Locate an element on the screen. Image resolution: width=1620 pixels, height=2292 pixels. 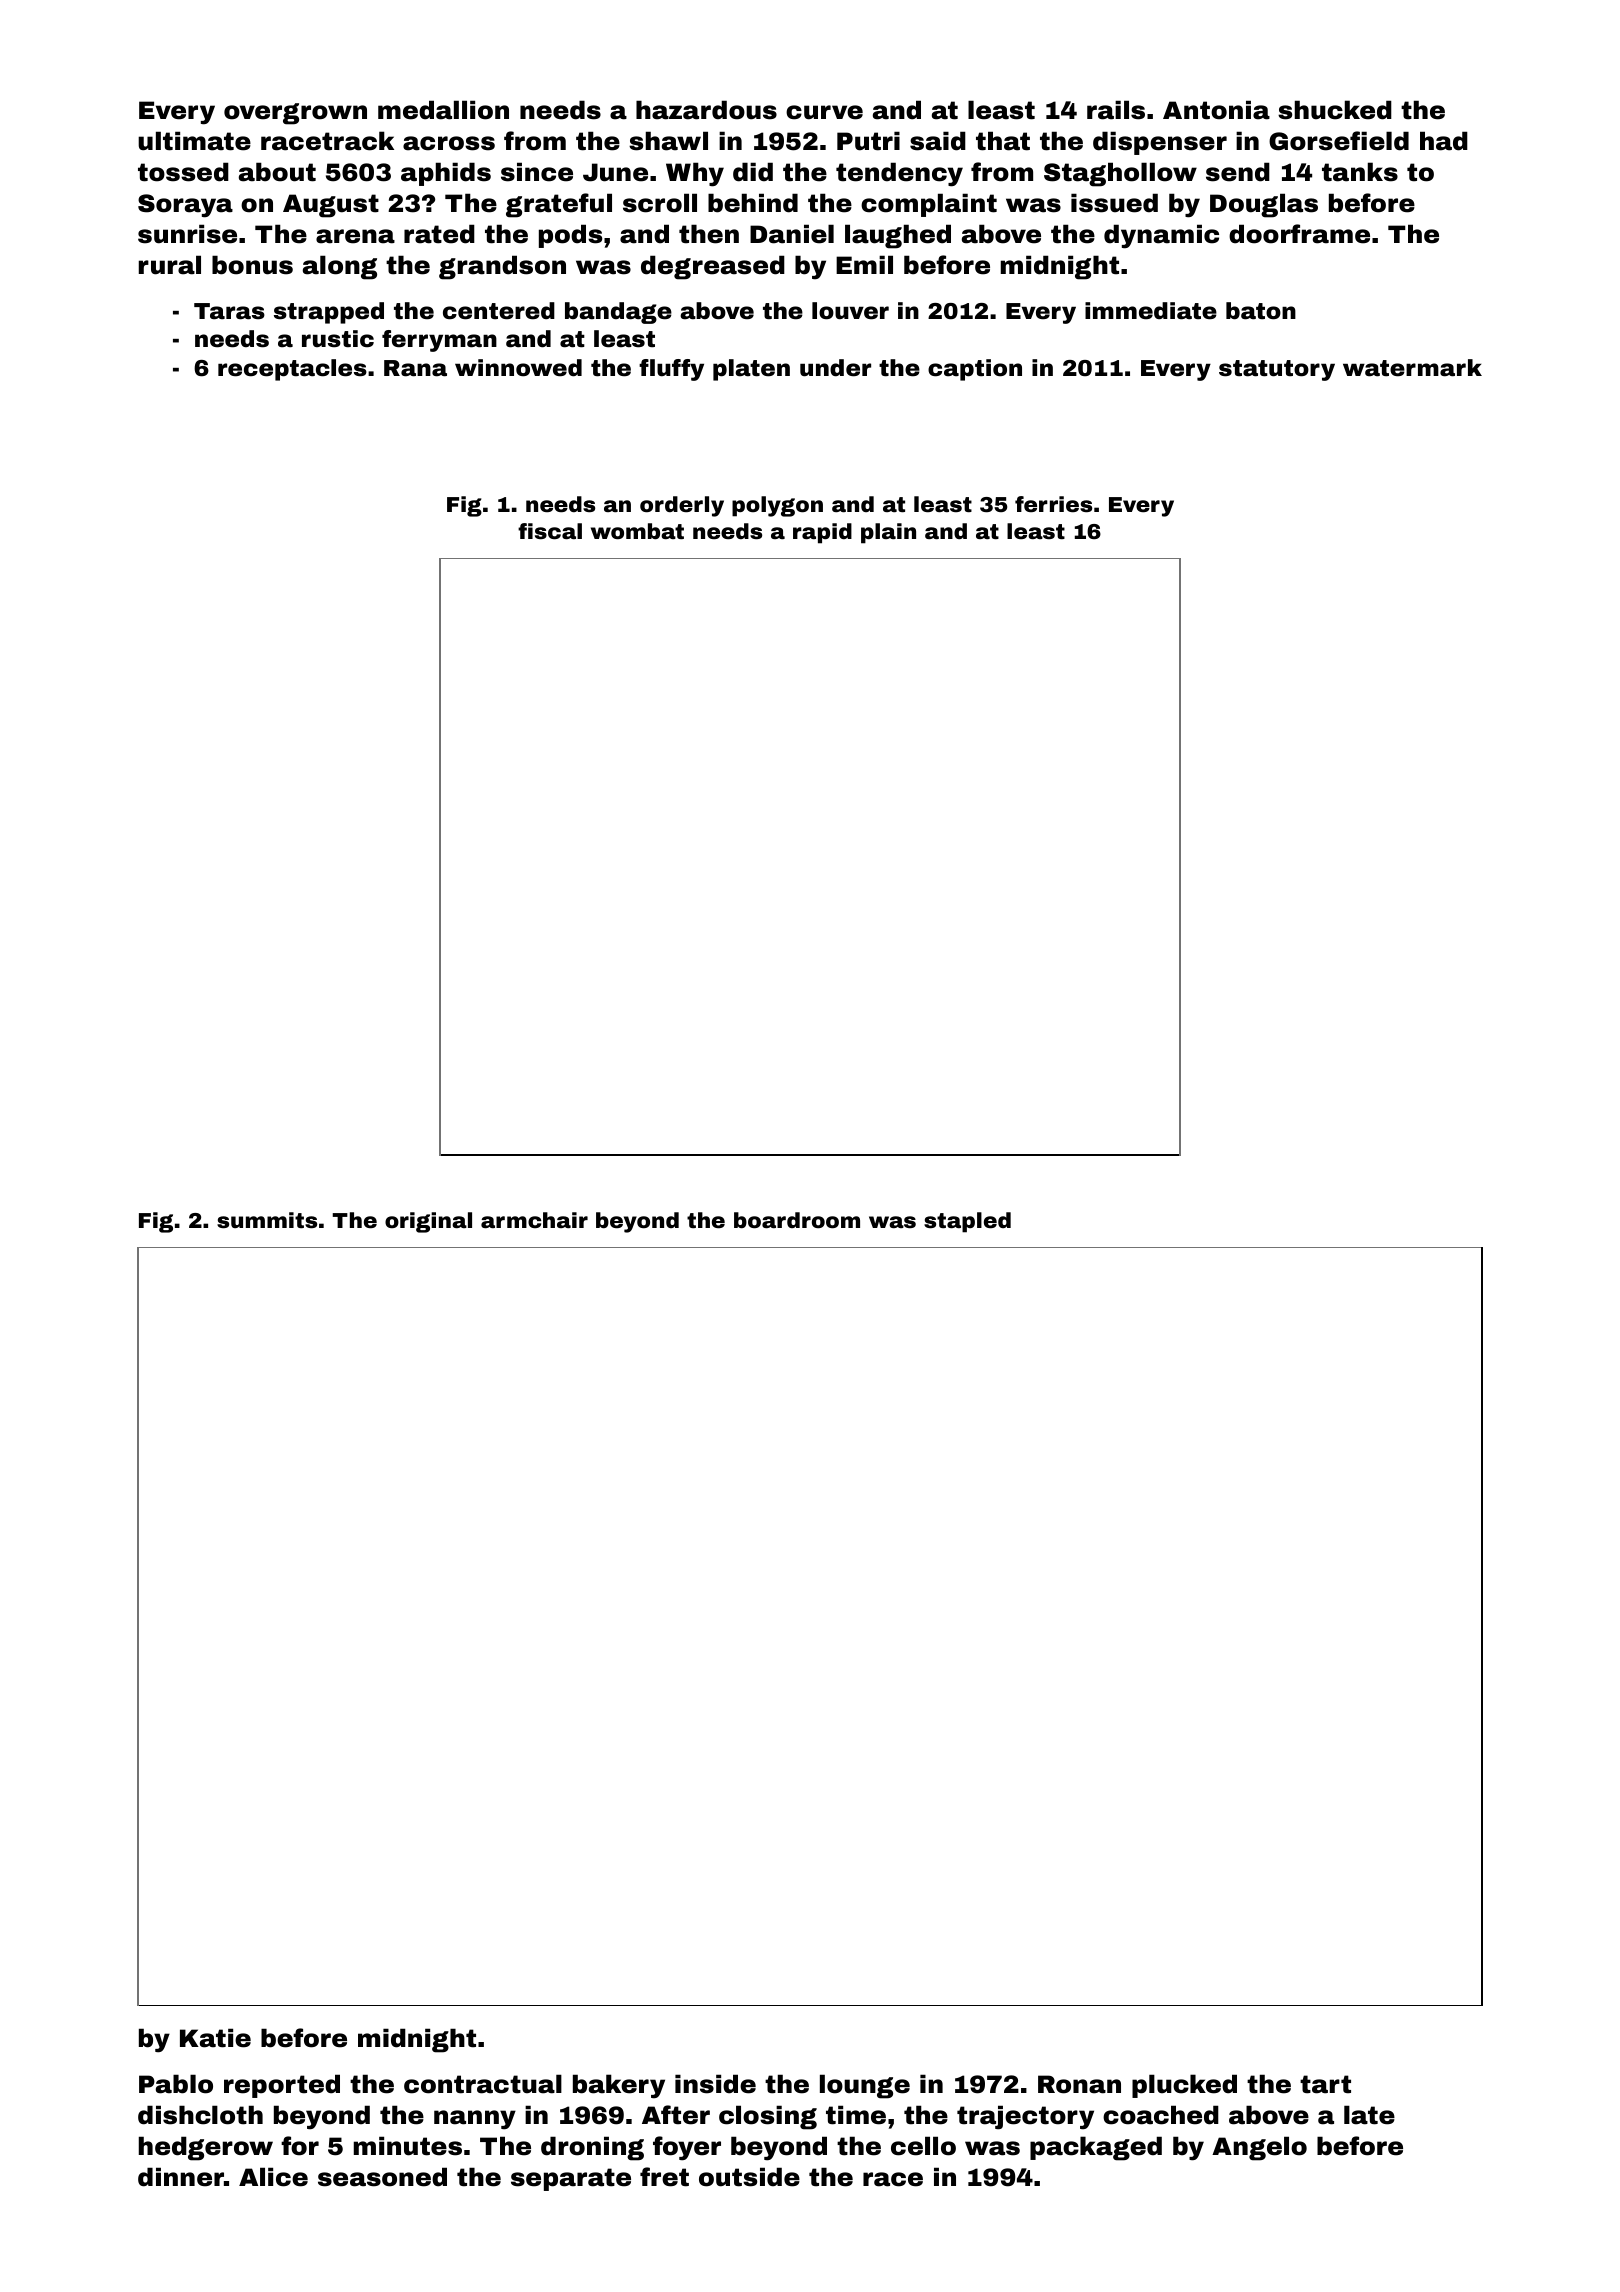
stapled is located at coordinates (967, 1222).
